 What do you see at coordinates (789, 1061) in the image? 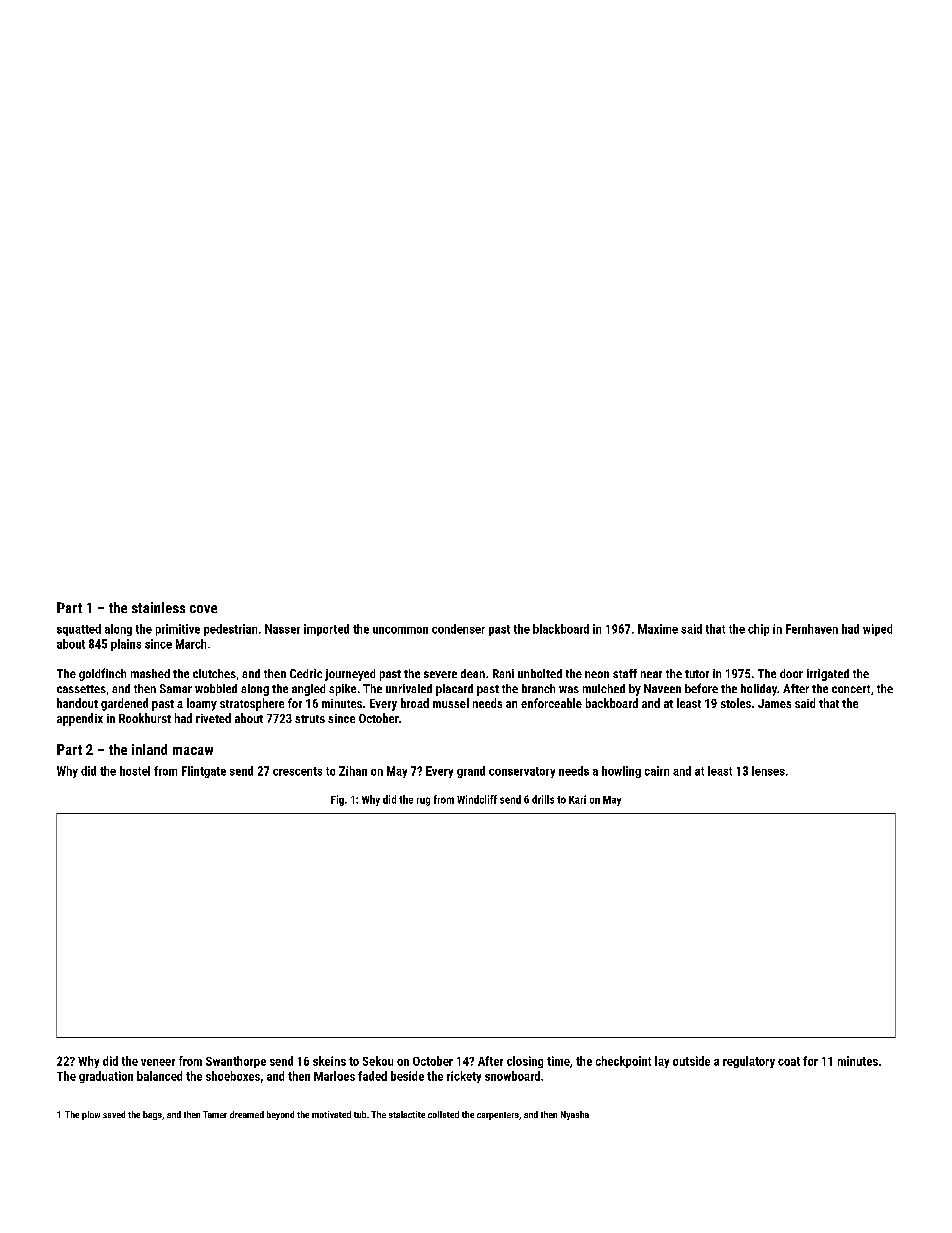
I see `coat` at bounding box center [789, 1061].
